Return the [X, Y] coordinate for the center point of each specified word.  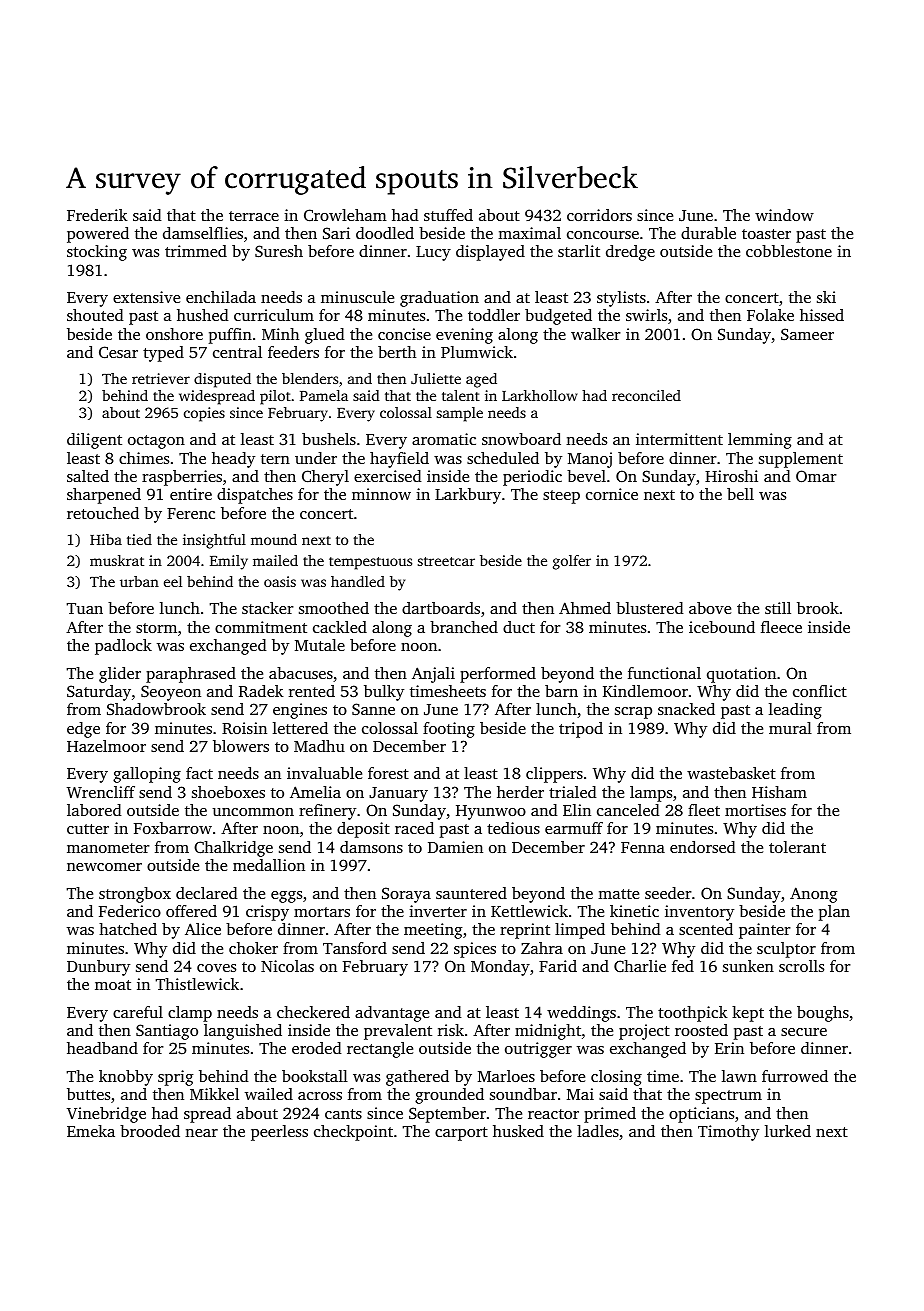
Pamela [324, 395]
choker [253, 948]
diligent [94, 441]
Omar [816, 476]
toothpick [693, 1014]
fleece [781, 627]
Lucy [433, 253]
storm [156, 628]
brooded [150, 1131]
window [784, 215]
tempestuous [370, 563]
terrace [254, 216]
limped [580, 931]
